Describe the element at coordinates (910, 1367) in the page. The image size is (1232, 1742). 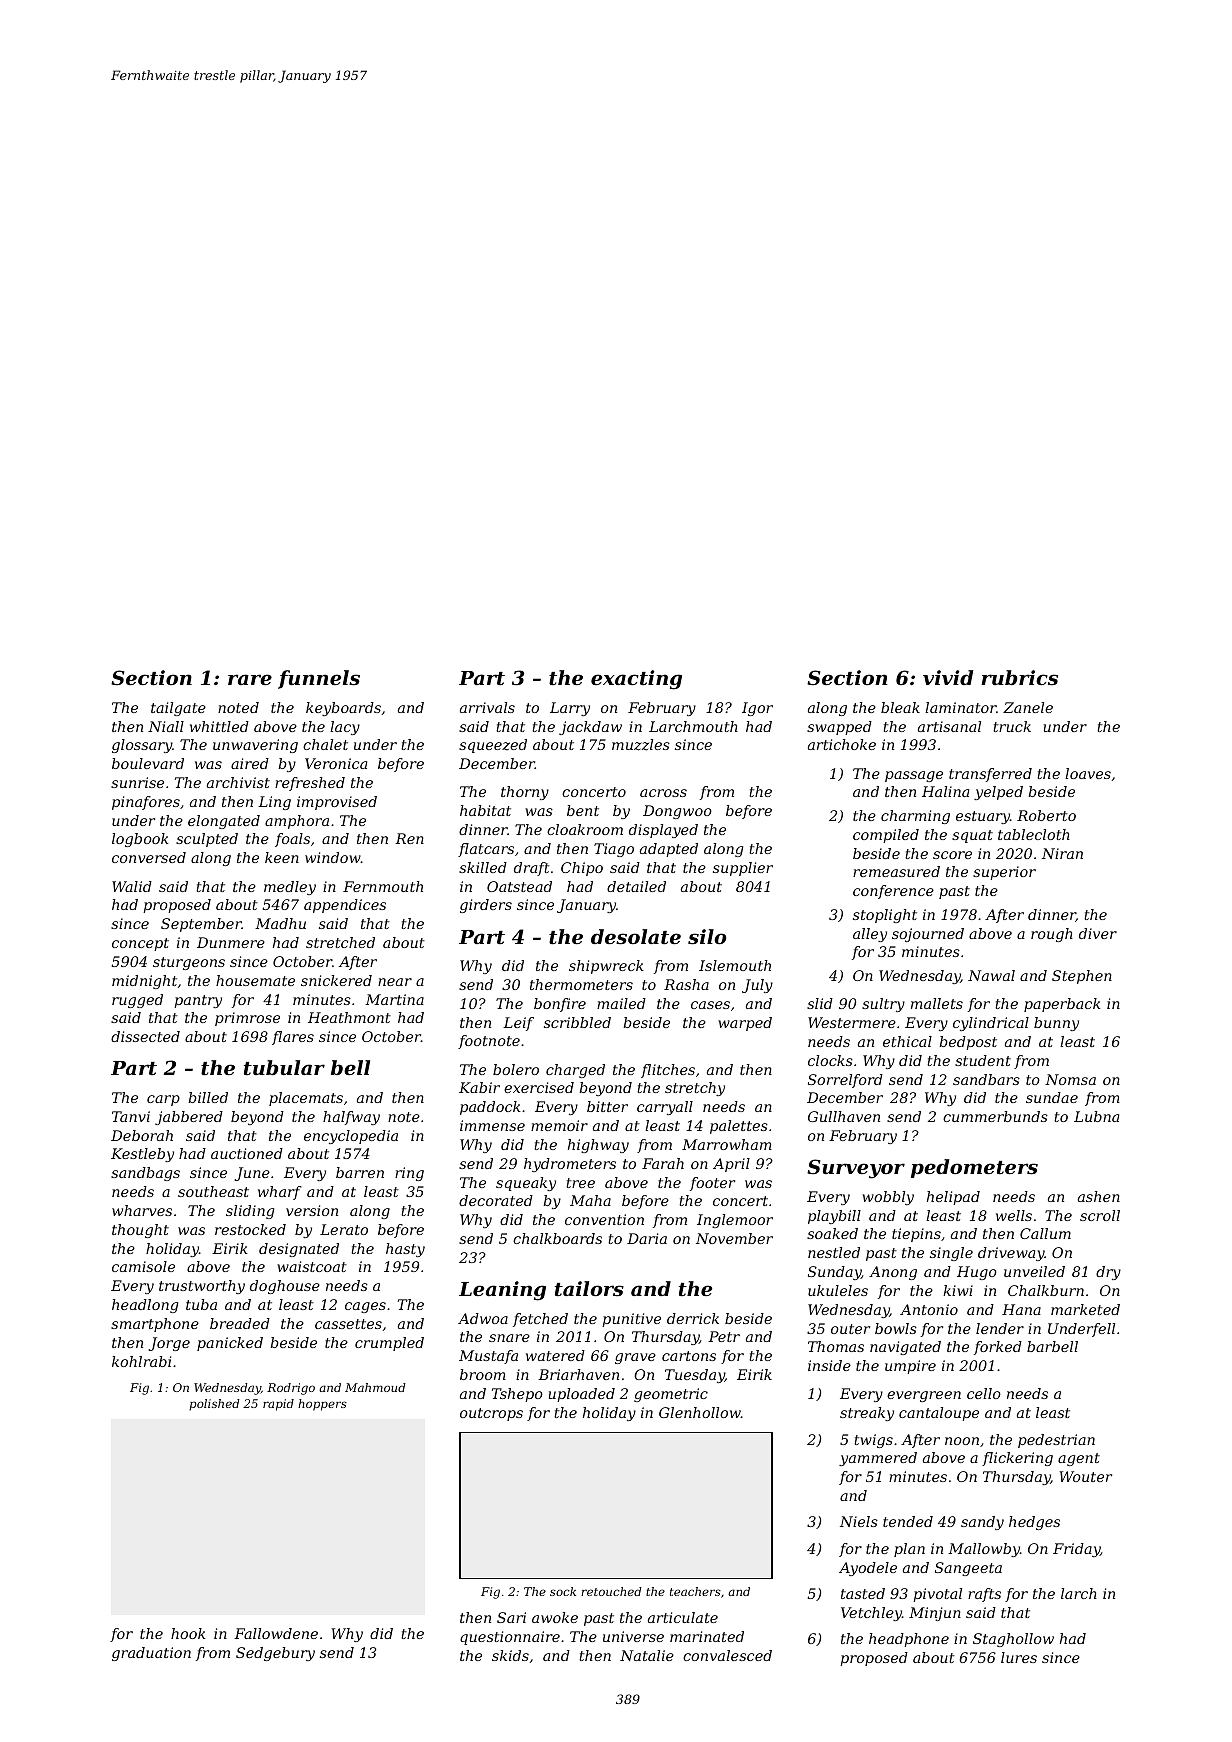
I see `umpire` at that location.
